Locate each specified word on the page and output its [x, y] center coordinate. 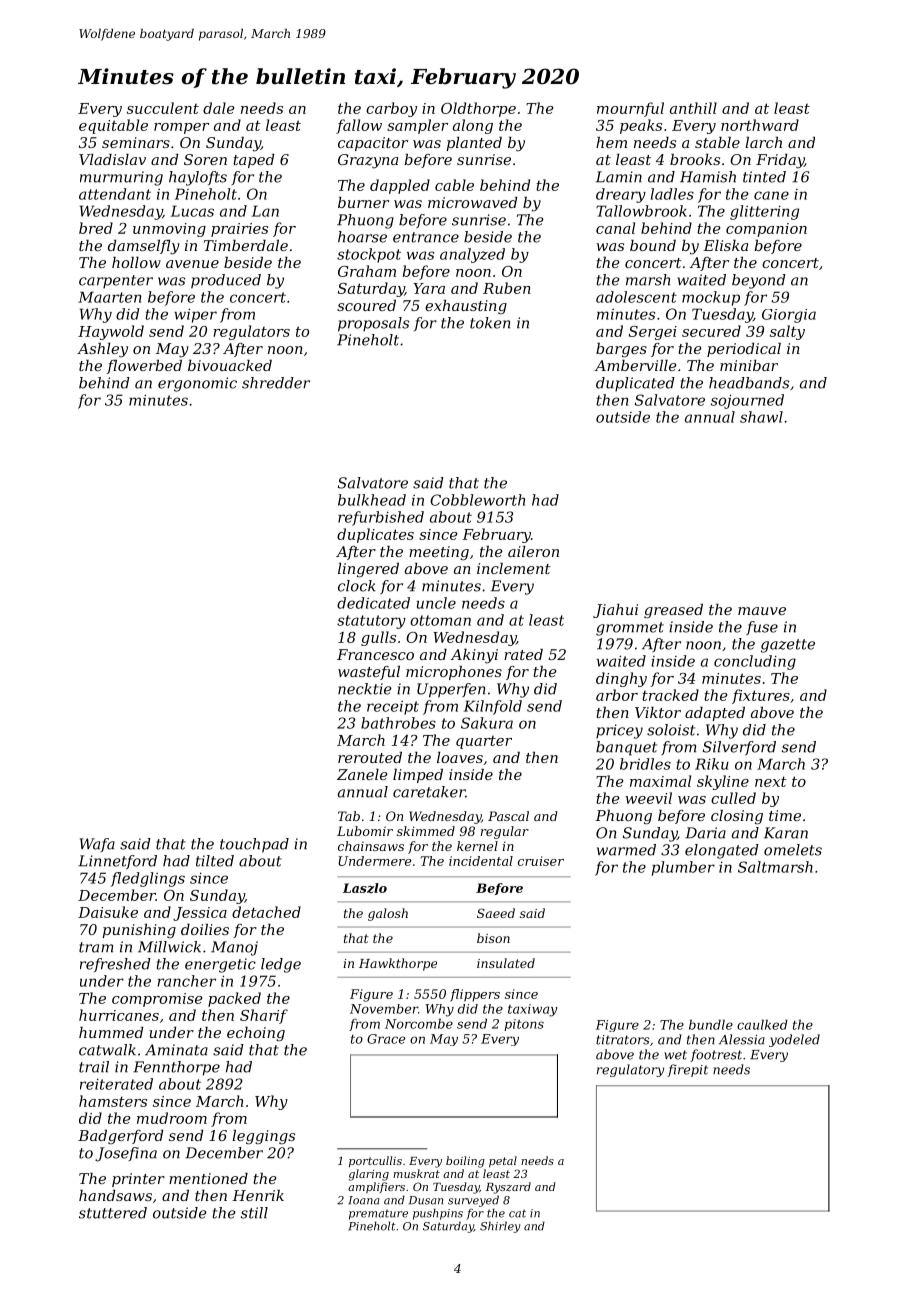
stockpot [369, 255]
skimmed [426, 831]
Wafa [97, 845]
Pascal [508, 816]
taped [253, 161]
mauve [762, 611]
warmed [626, 850]
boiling [465, 1162]
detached [266, 912]
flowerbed [144, 367]
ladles [672, 194]
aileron [533, 551]
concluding [755, 662]
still [254, 1213]
